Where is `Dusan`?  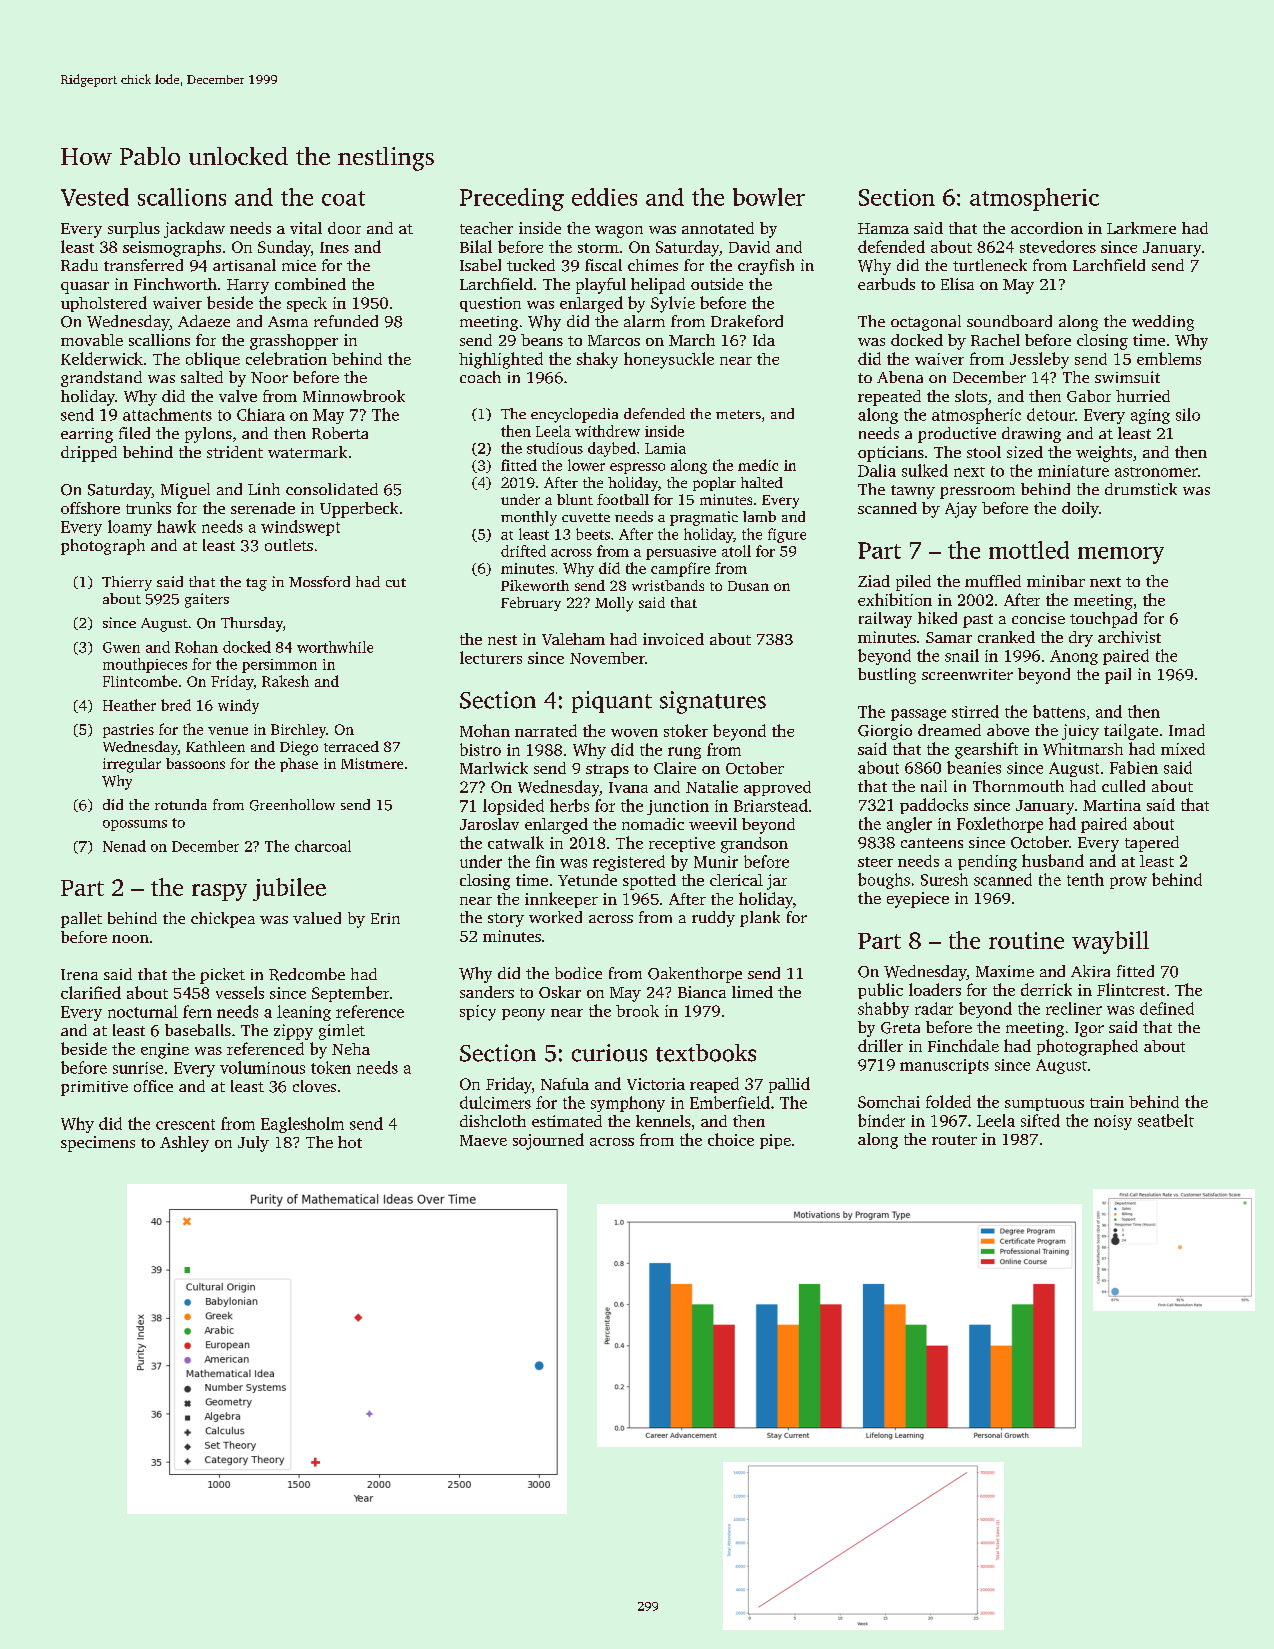
Dusan is located at coordinates (748, 586).
